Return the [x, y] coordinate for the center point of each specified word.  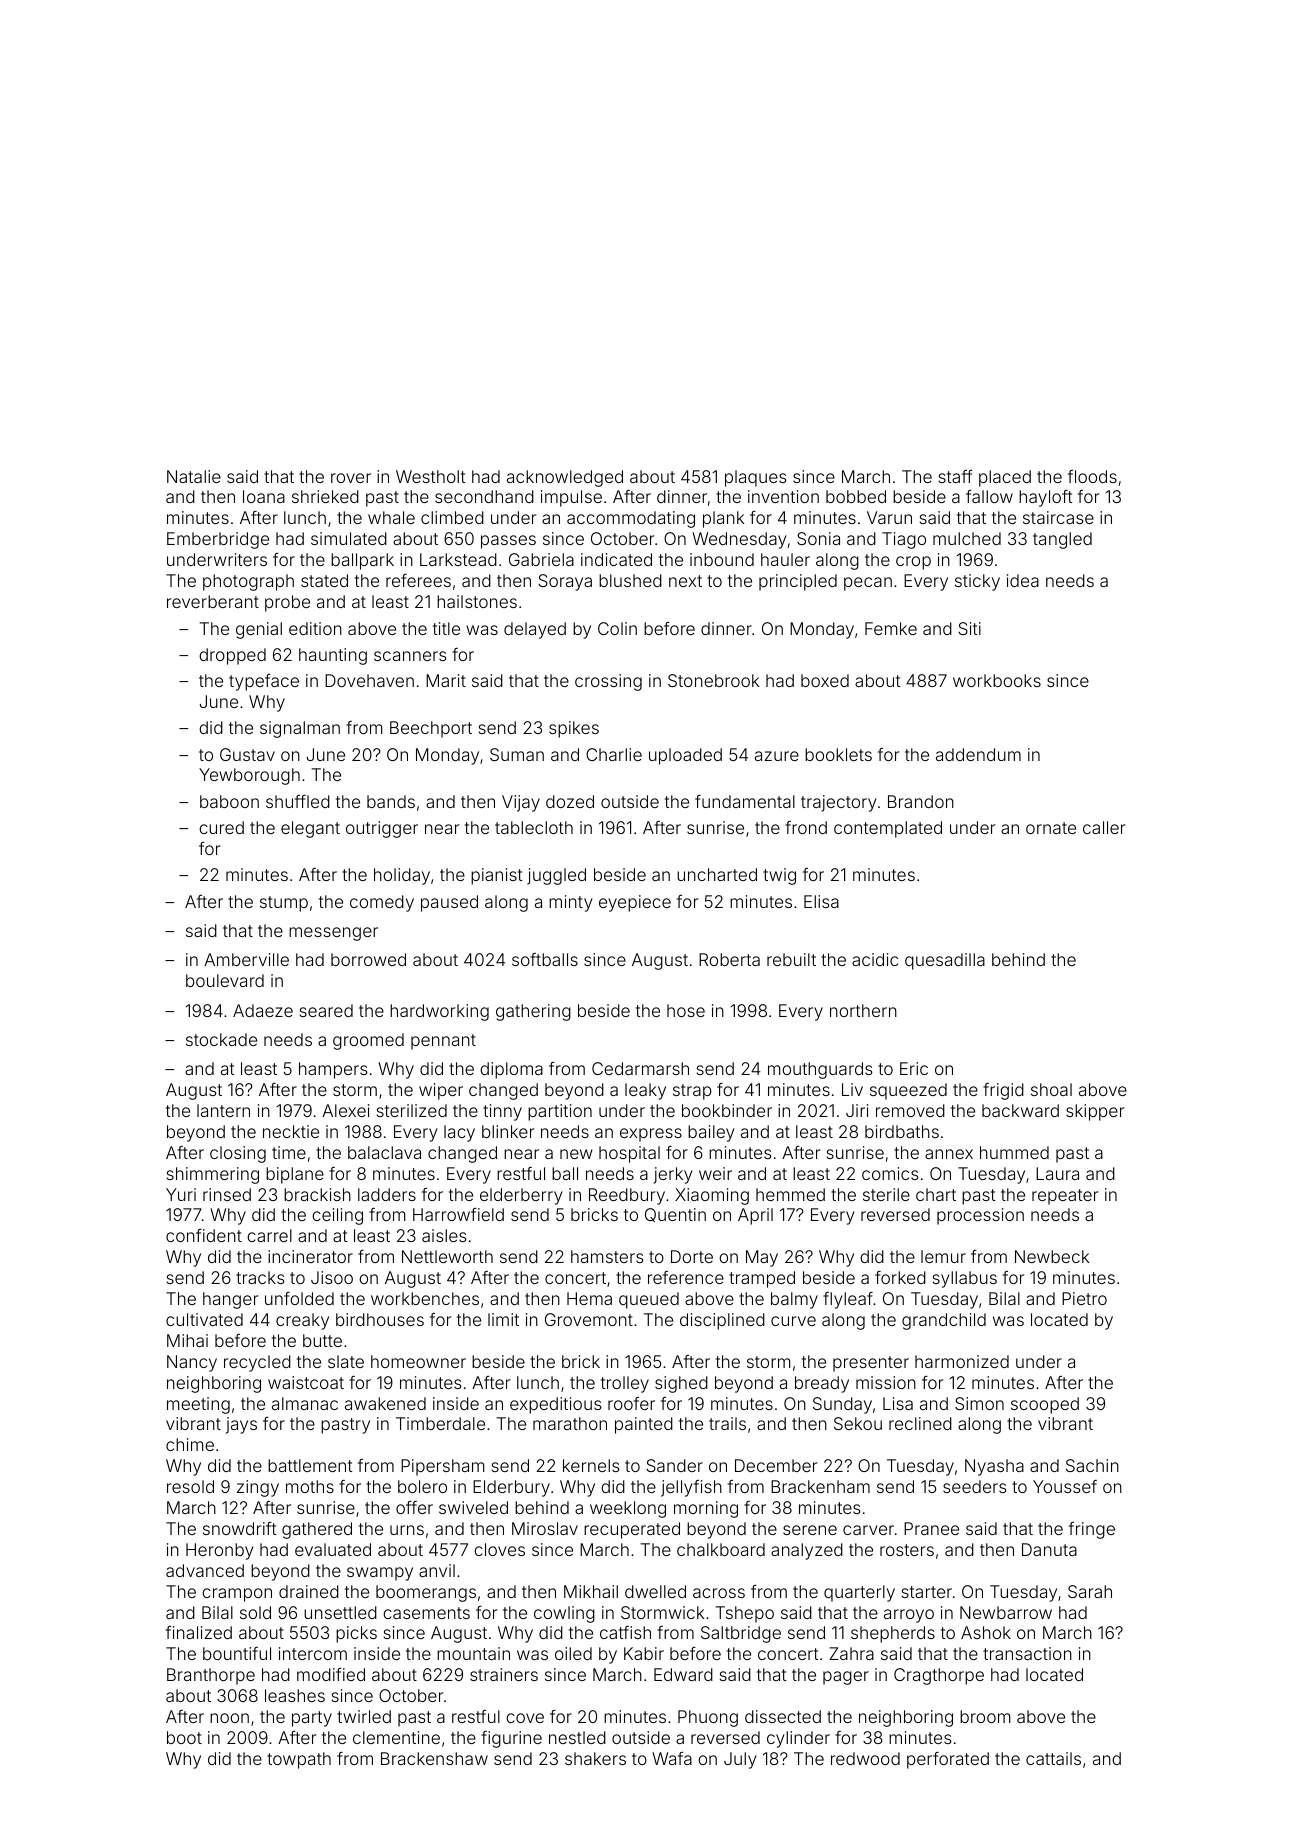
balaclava [384, 1152]
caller [1104, 827]
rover [351, 478]
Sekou [858, 1423]
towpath [299, 1760]
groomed [368, 1041]
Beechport [431, 729]
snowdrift [239, 1528]
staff [956, 476]
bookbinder [727, 1110]
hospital [629, 1154]
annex [949, 1154]
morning [706, 1509]
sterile [886, 1194]
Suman [517, 754]
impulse [571, 498]
